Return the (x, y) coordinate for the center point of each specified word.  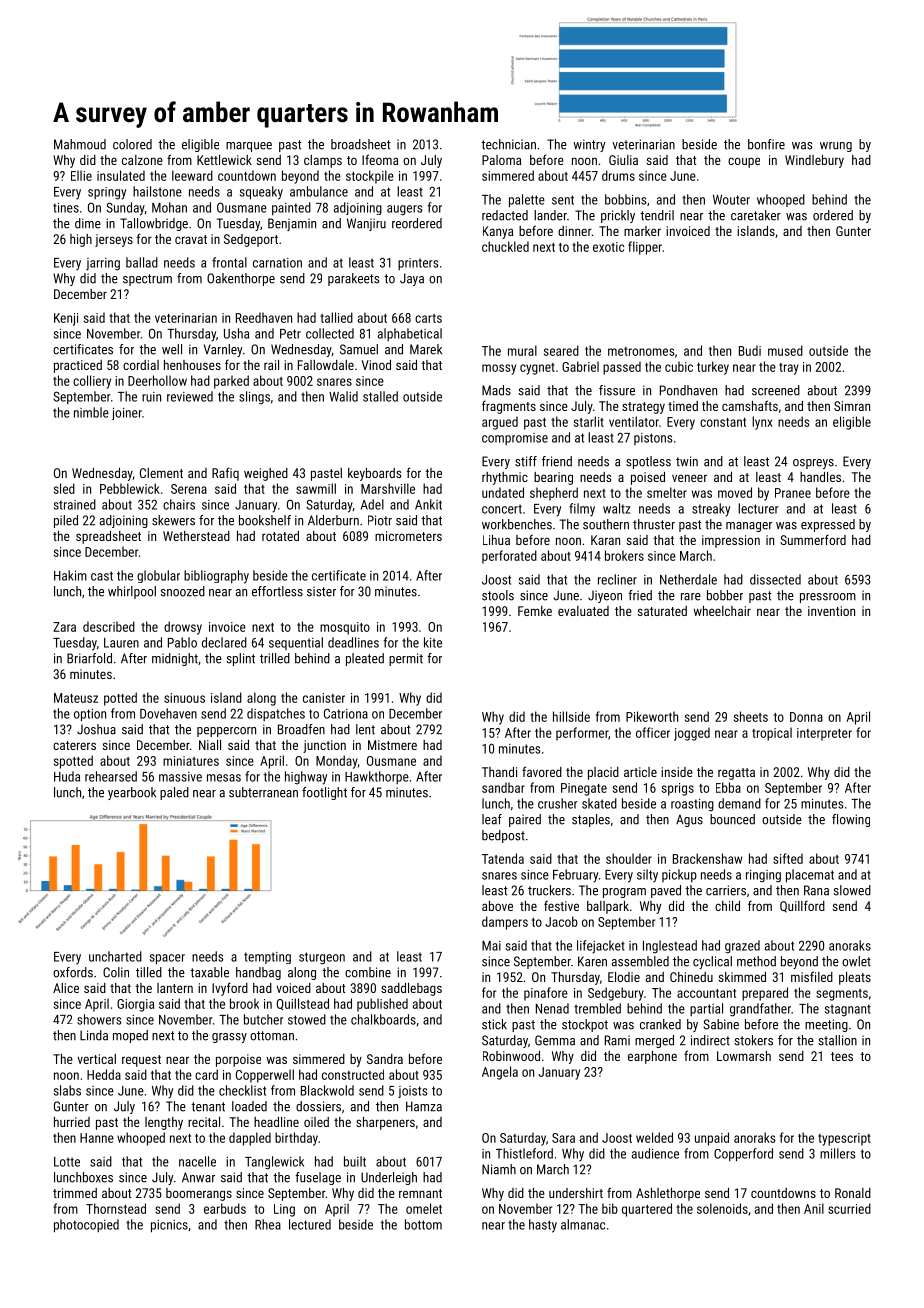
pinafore (546, 994)
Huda (67, 776)
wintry (589, 145)
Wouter (731, 200)
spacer (167, 959)
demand (739, 803)
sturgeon (322, 958)
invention (831, 611)
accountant (706, 993)
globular (158, 576)
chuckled (505, 246)
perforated (509, 557)
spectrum (147, 280)
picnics (169, 1226)
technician (508, 144)
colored (132, 144)
